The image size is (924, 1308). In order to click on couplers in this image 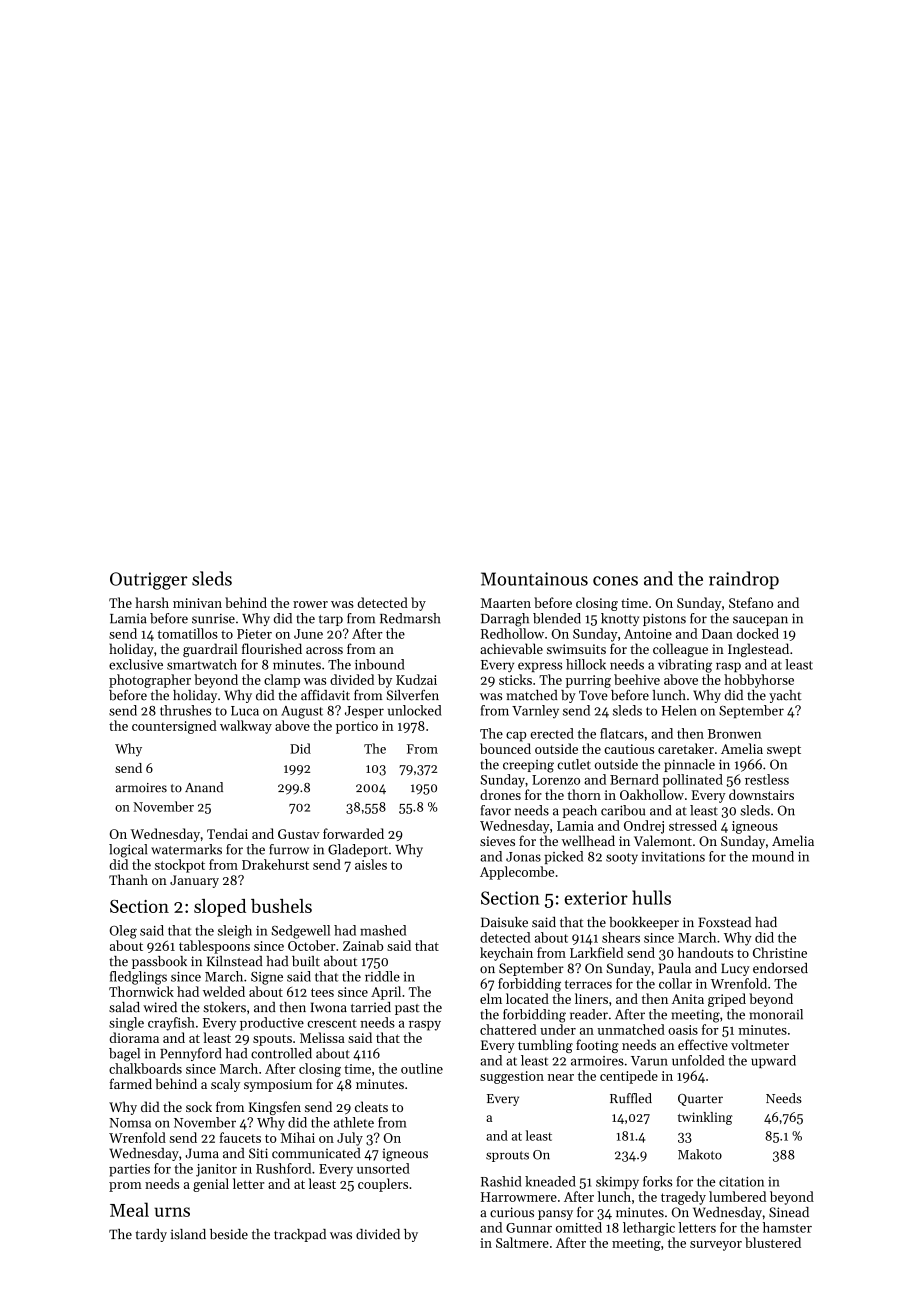, I will do `click(383, 1185)`.
